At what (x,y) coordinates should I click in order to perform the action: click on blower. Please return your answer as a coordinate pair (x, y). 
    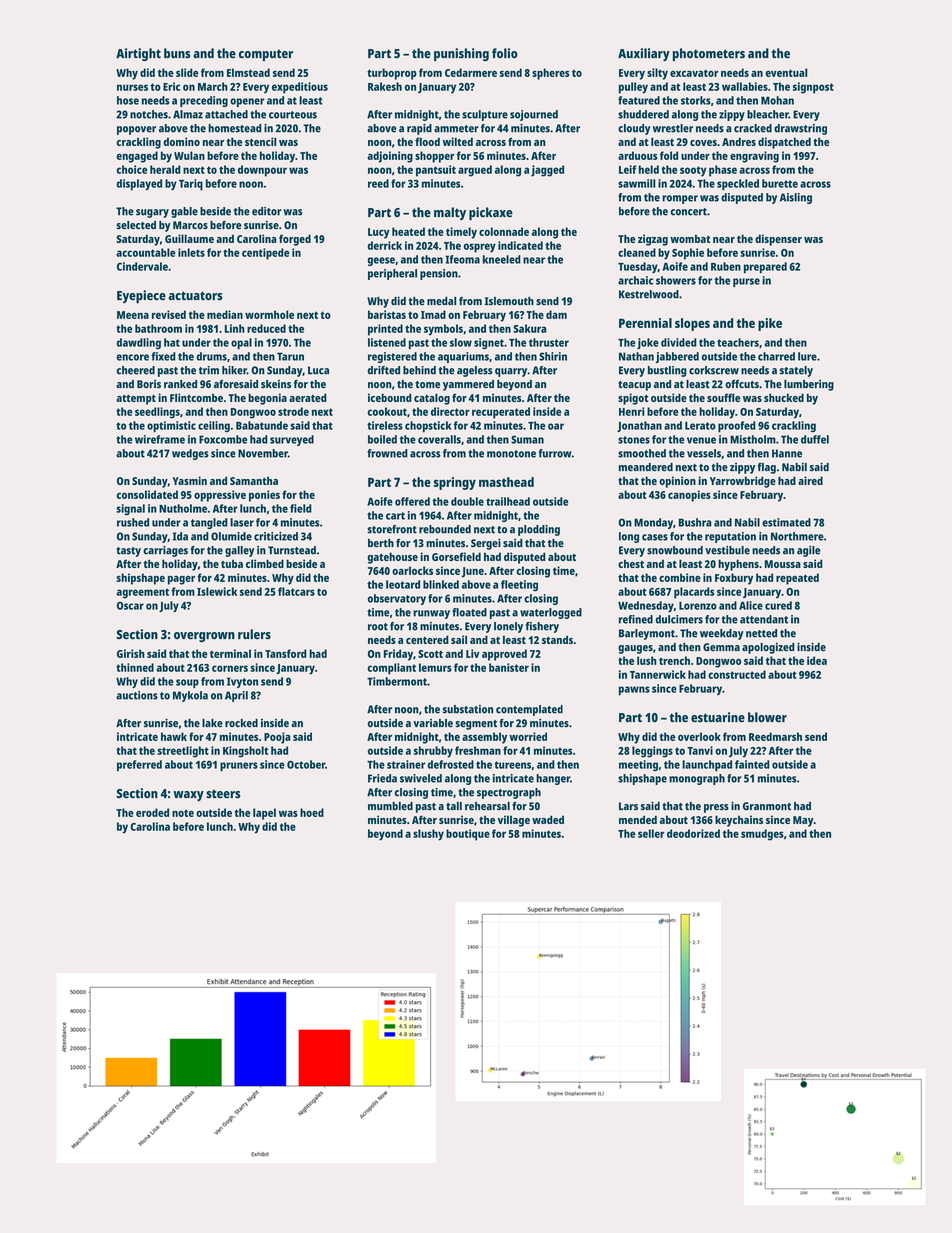
    Looking at the image, I should click on (767, 717).
